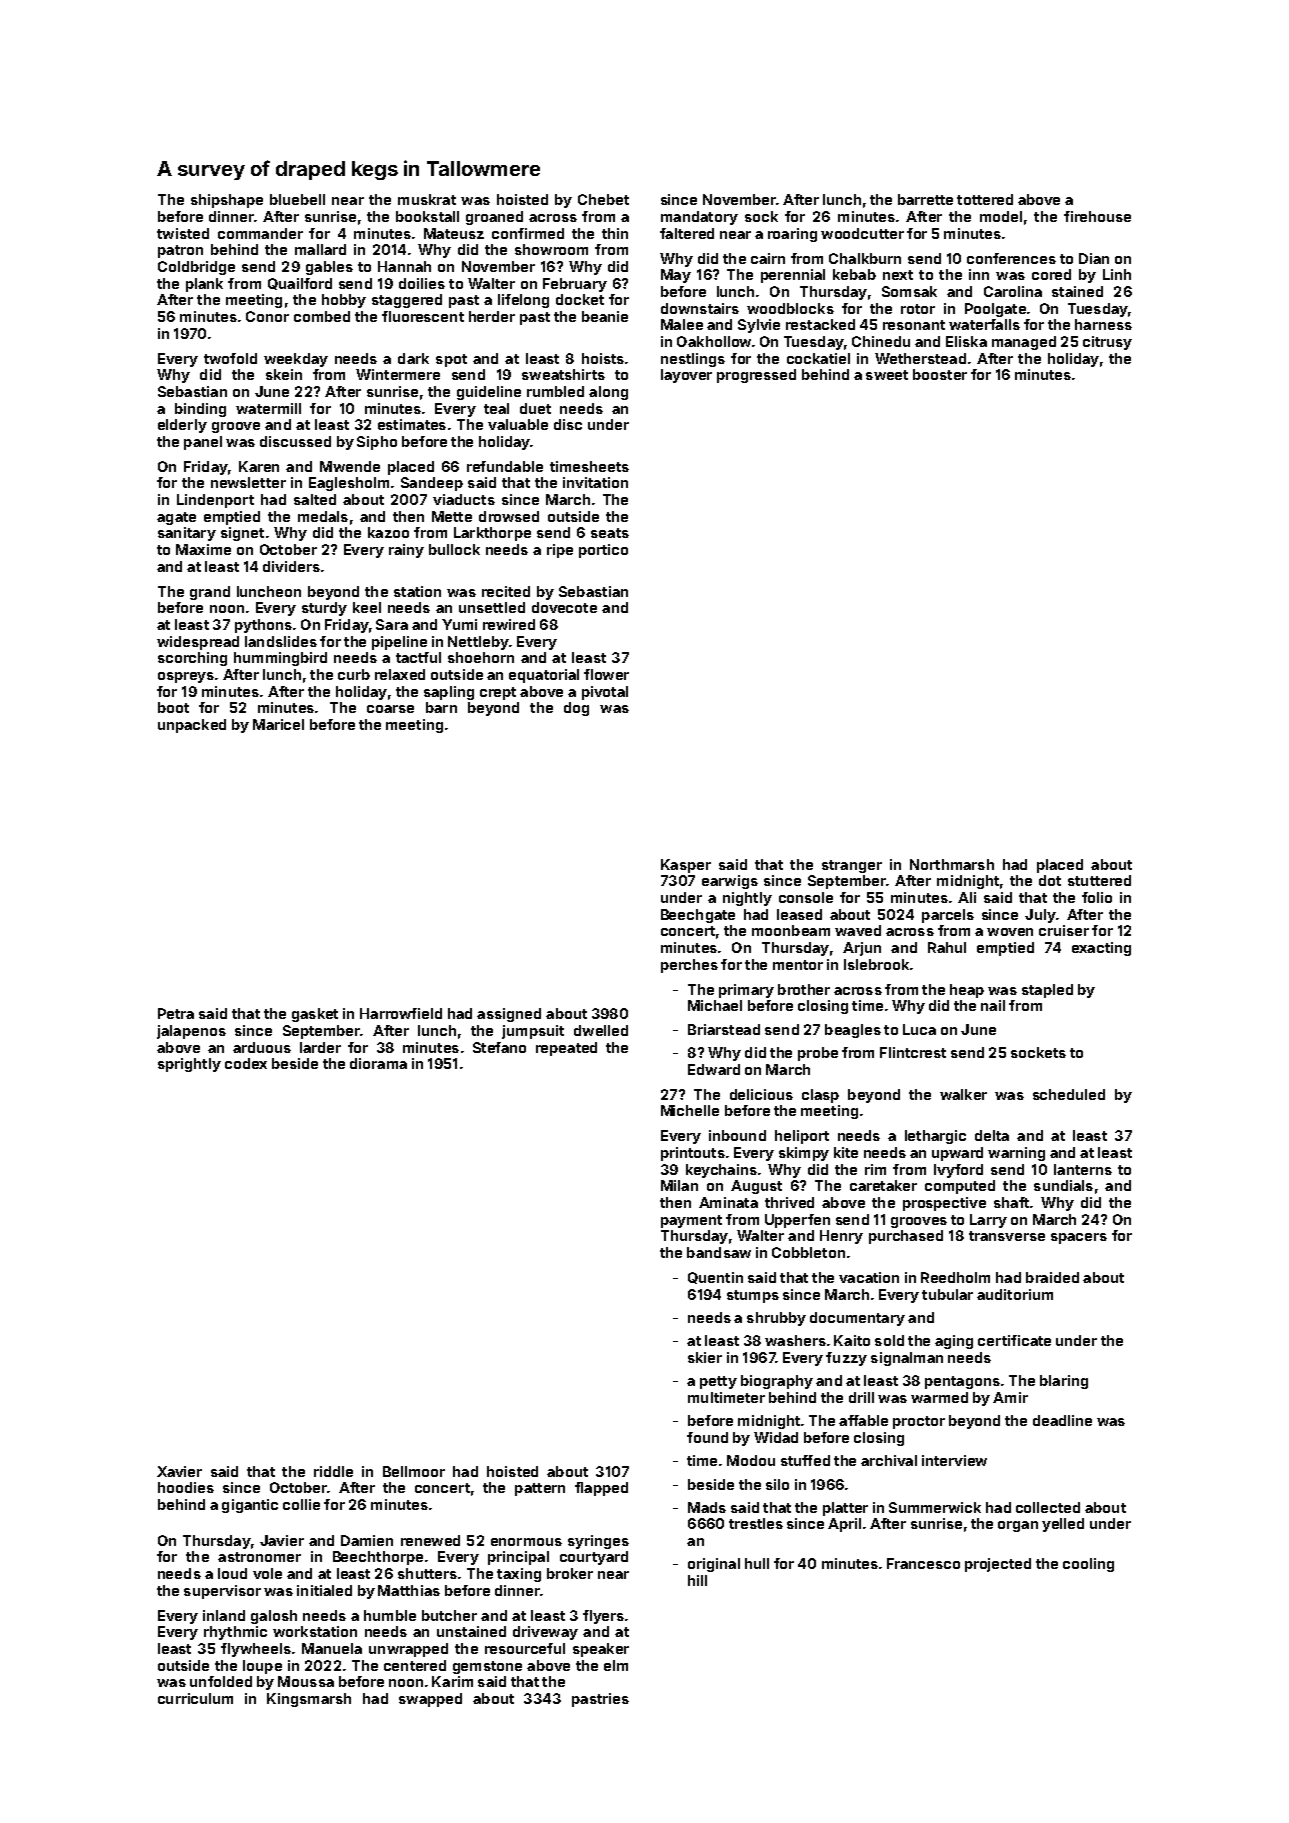 The height and width of the screenshot is (1823, 1289). Describe the element at coordinates (315, 1015) in the screenshot. I see `gasket` at that location.
